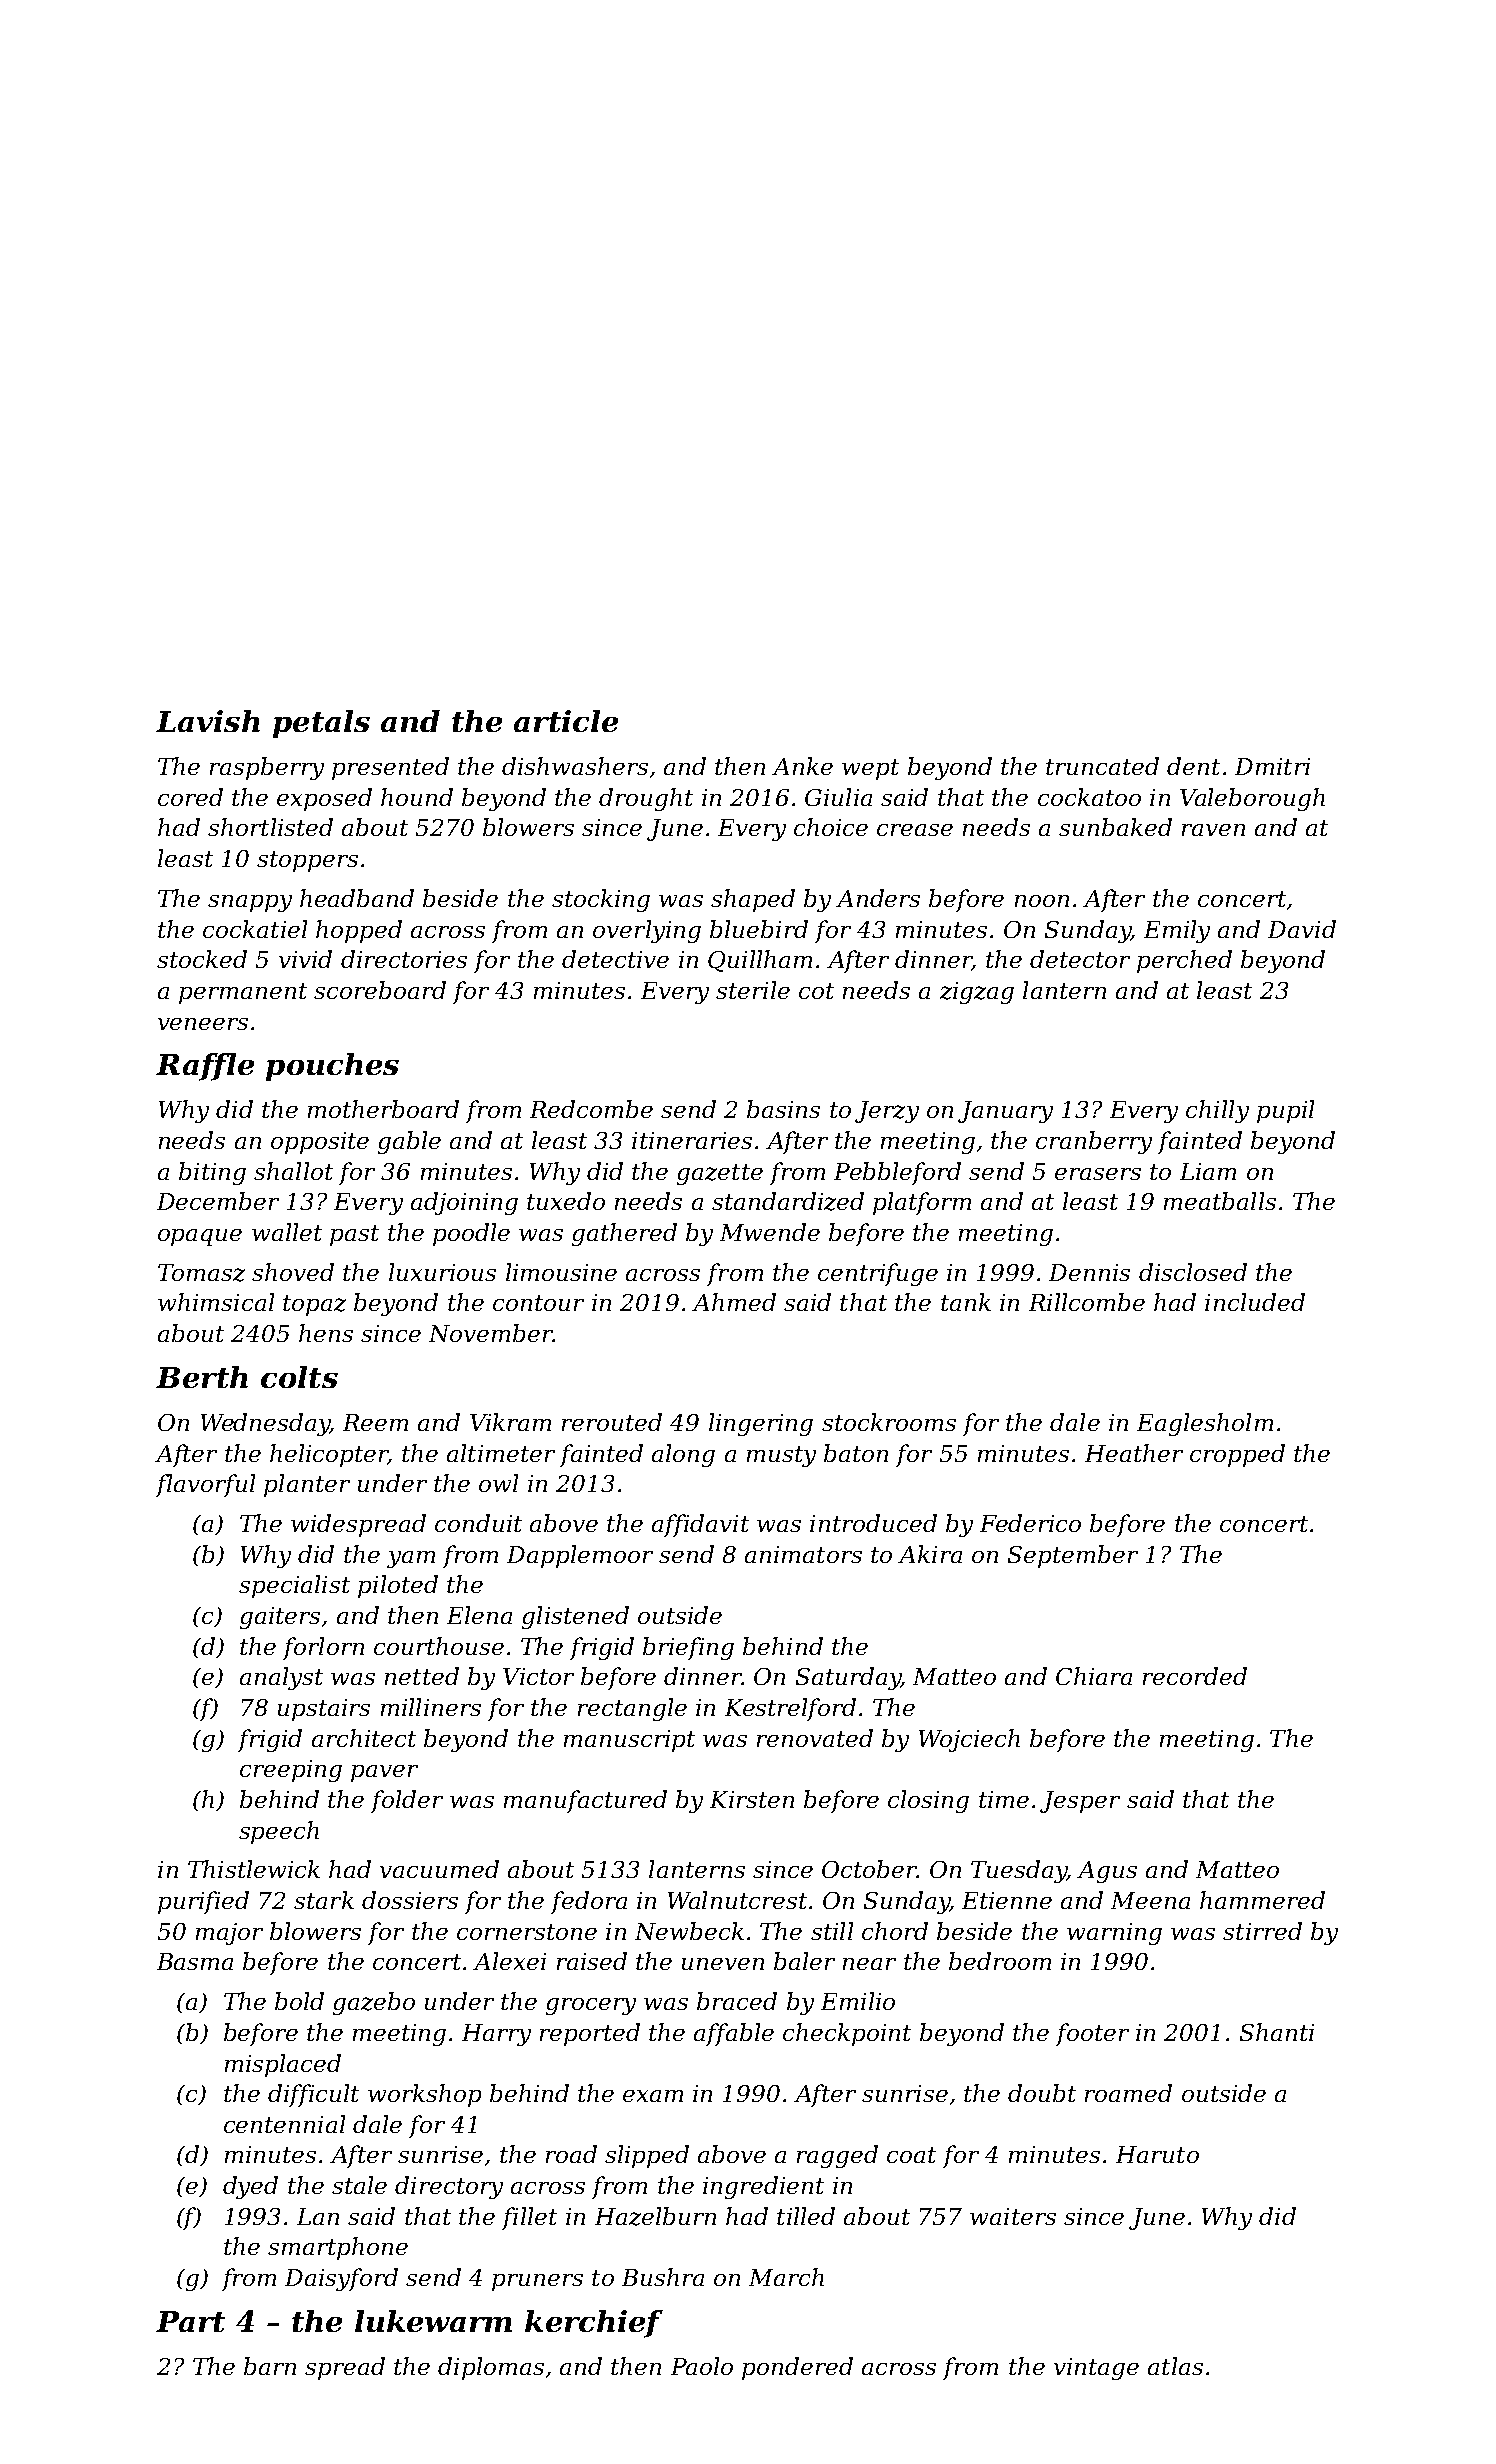 The height and width of the screenshot is (2464, 1496). Describe the element at coordinates (270, 2366) in the screenshot. I see `barn` at that location.
